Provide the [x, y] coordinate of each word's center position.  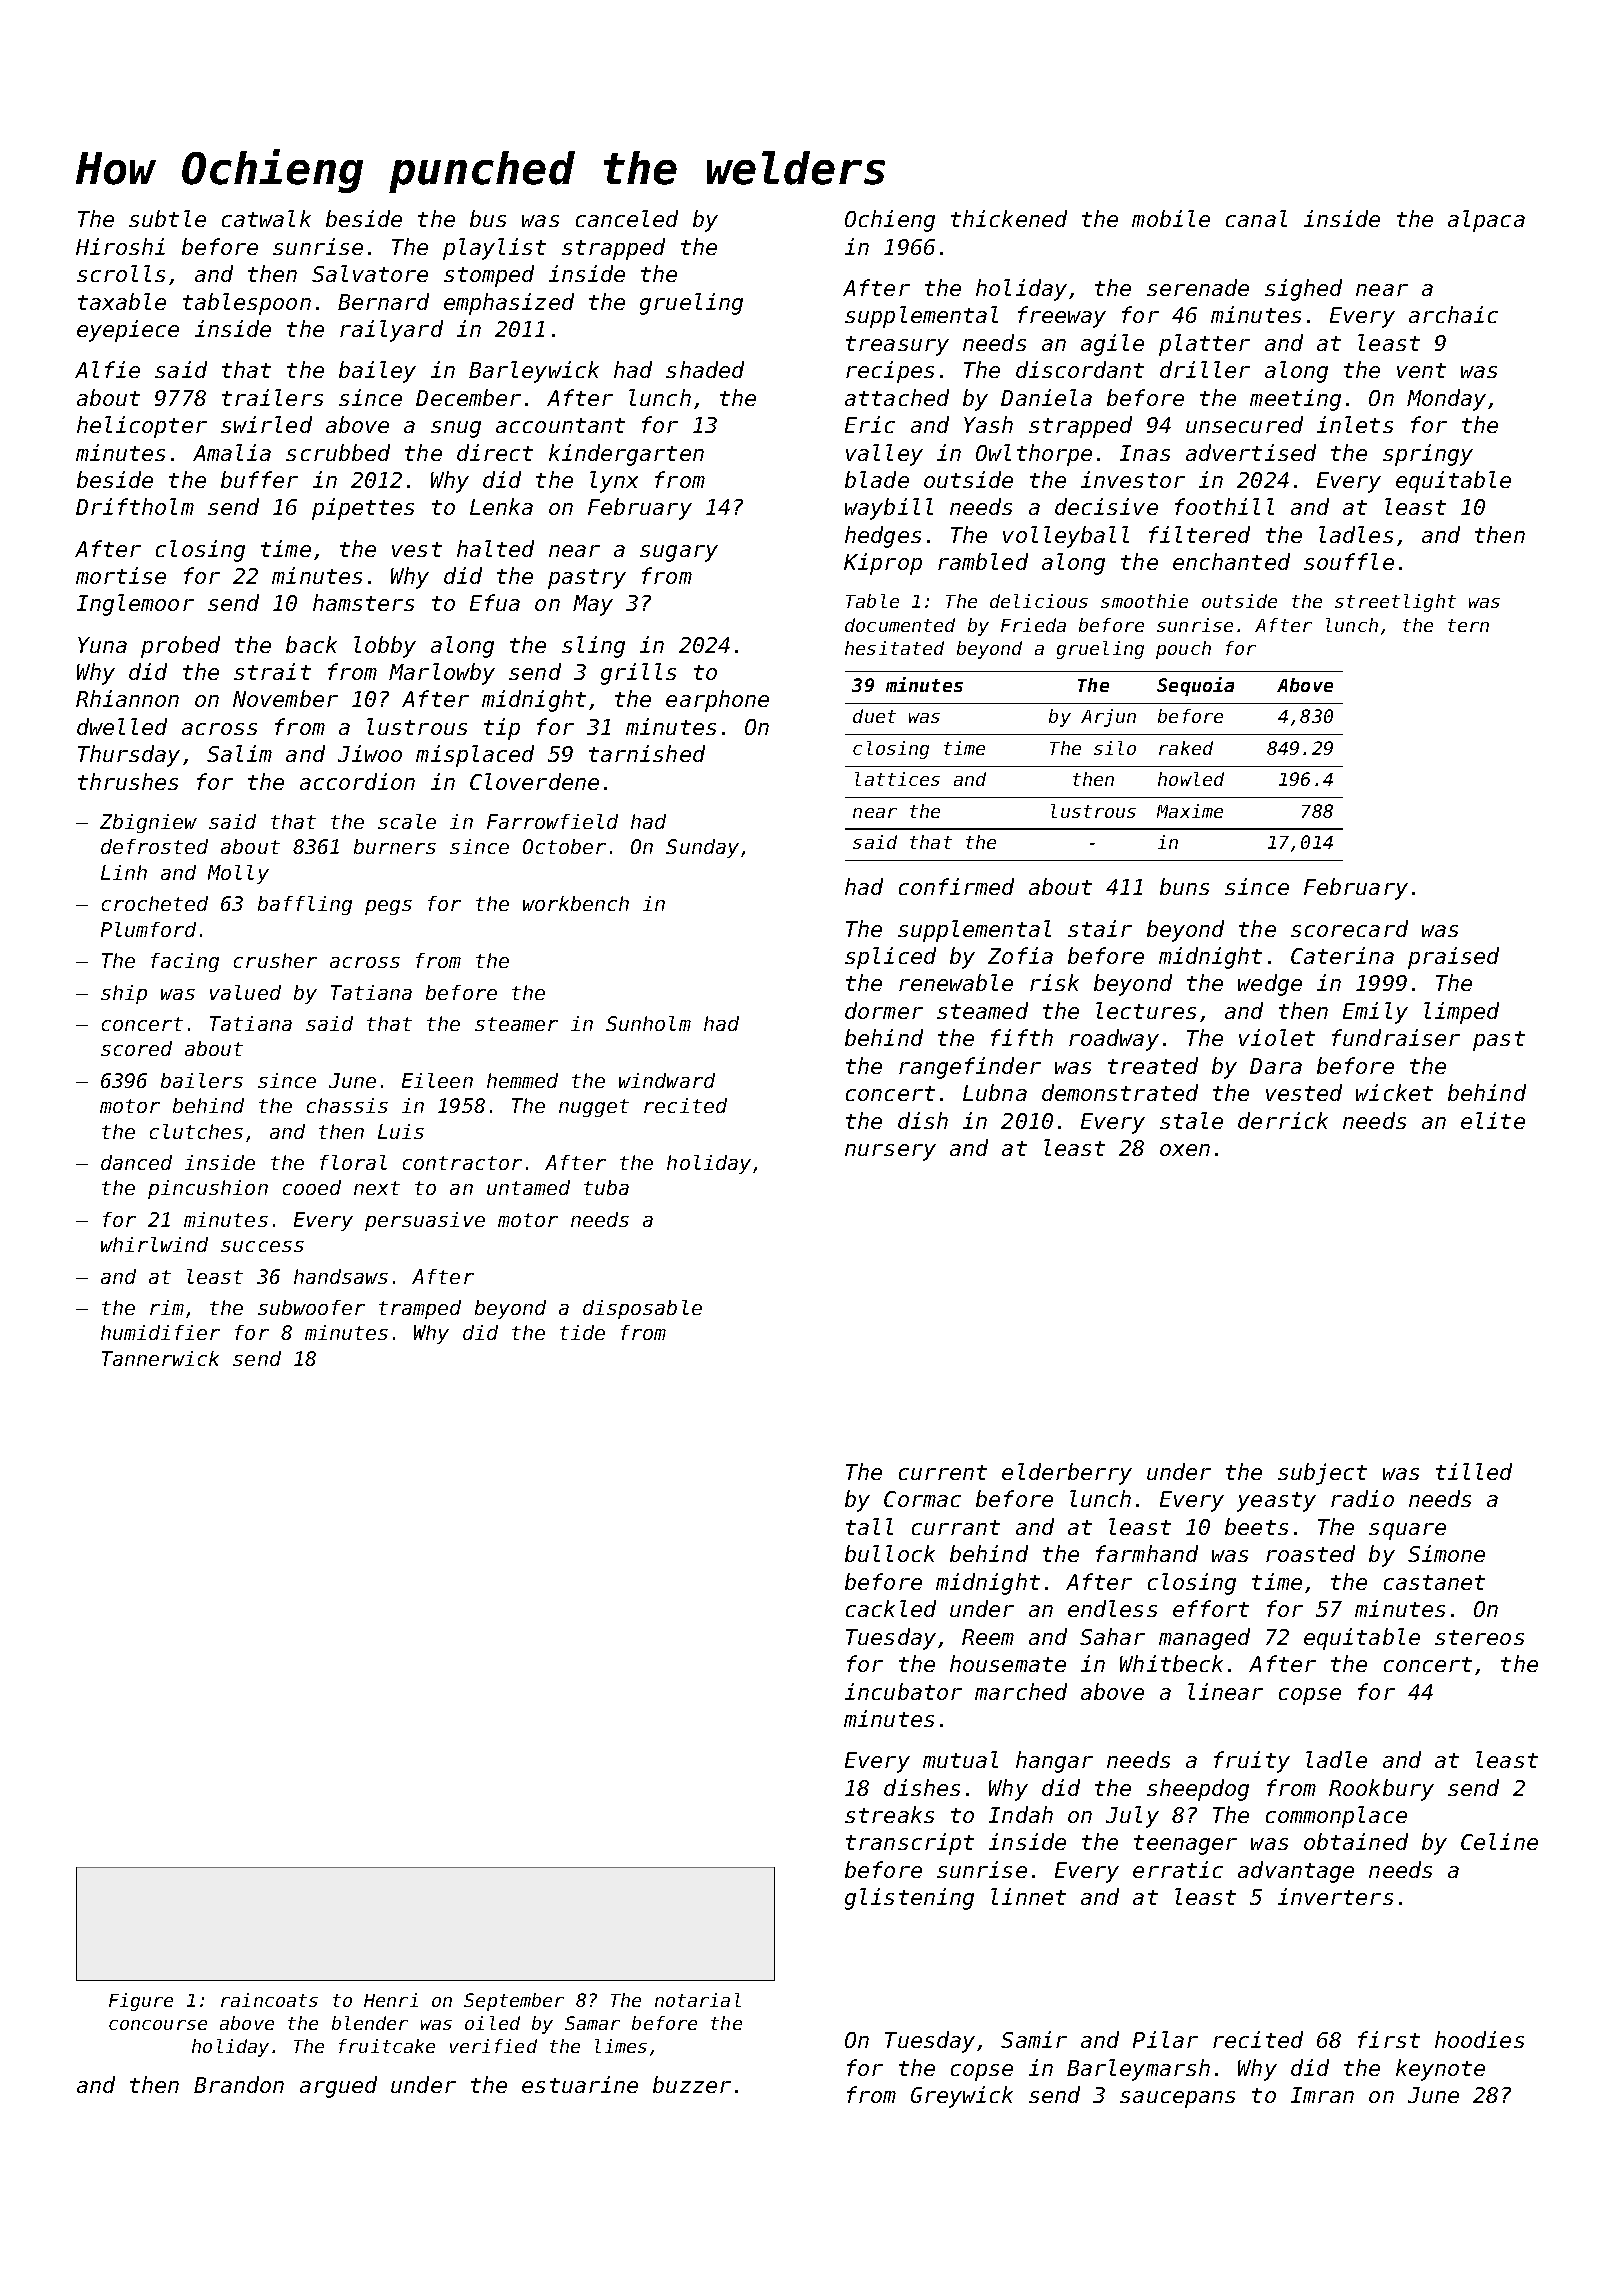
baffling [305, 905]
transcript [910, 1844]
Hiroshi [120, 246]
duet [874, 716]
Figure [141, 2002]
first [1389, 2039]
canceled [627, 218]
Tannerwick [160, 1358]
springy [1428, 455]
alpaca [1486, 221]
